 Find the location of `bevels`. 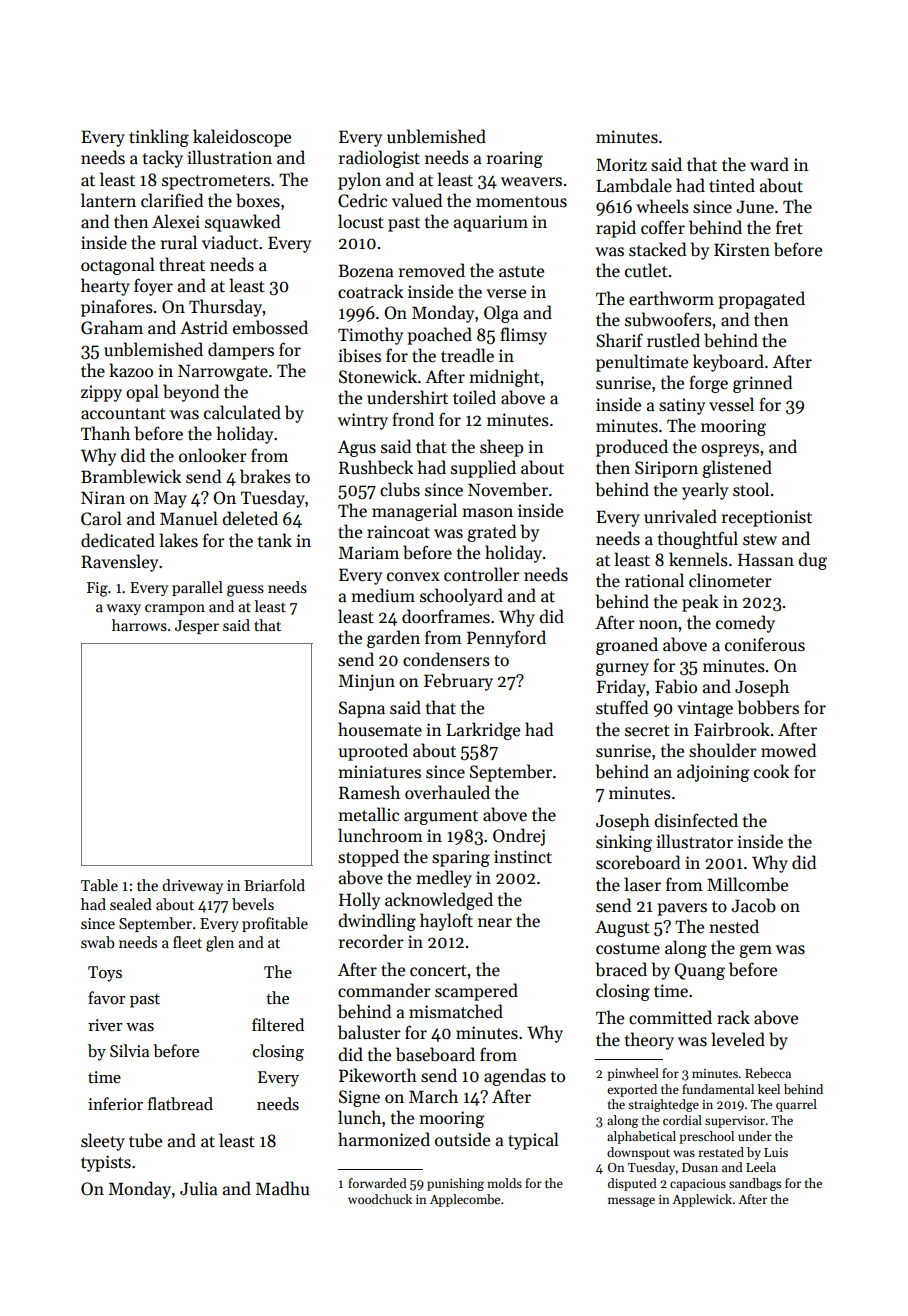

bevels is located at coordinates (253, 904).
